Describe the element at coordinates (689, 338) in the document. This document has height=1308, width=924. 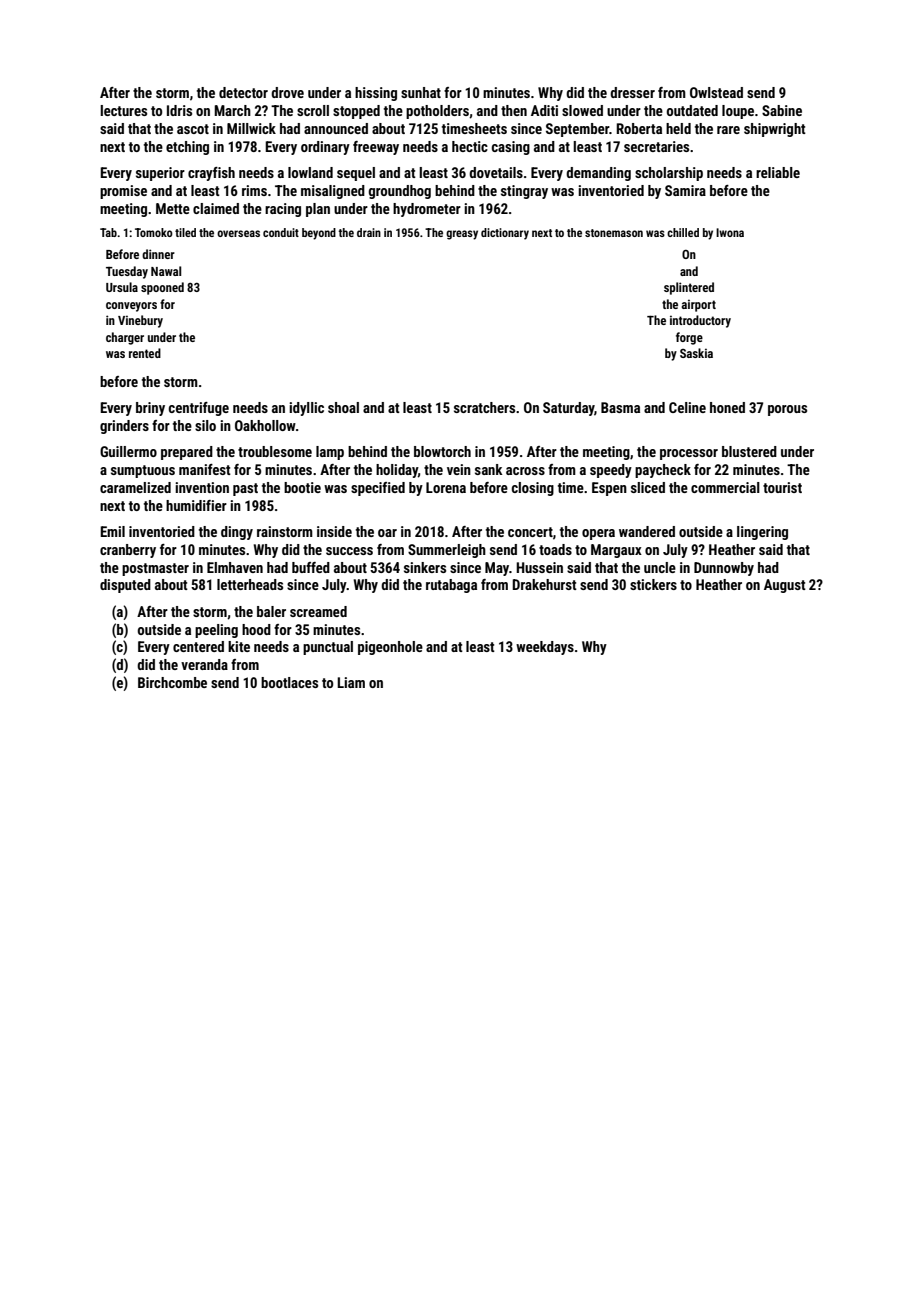
I see `forge` at that location.
